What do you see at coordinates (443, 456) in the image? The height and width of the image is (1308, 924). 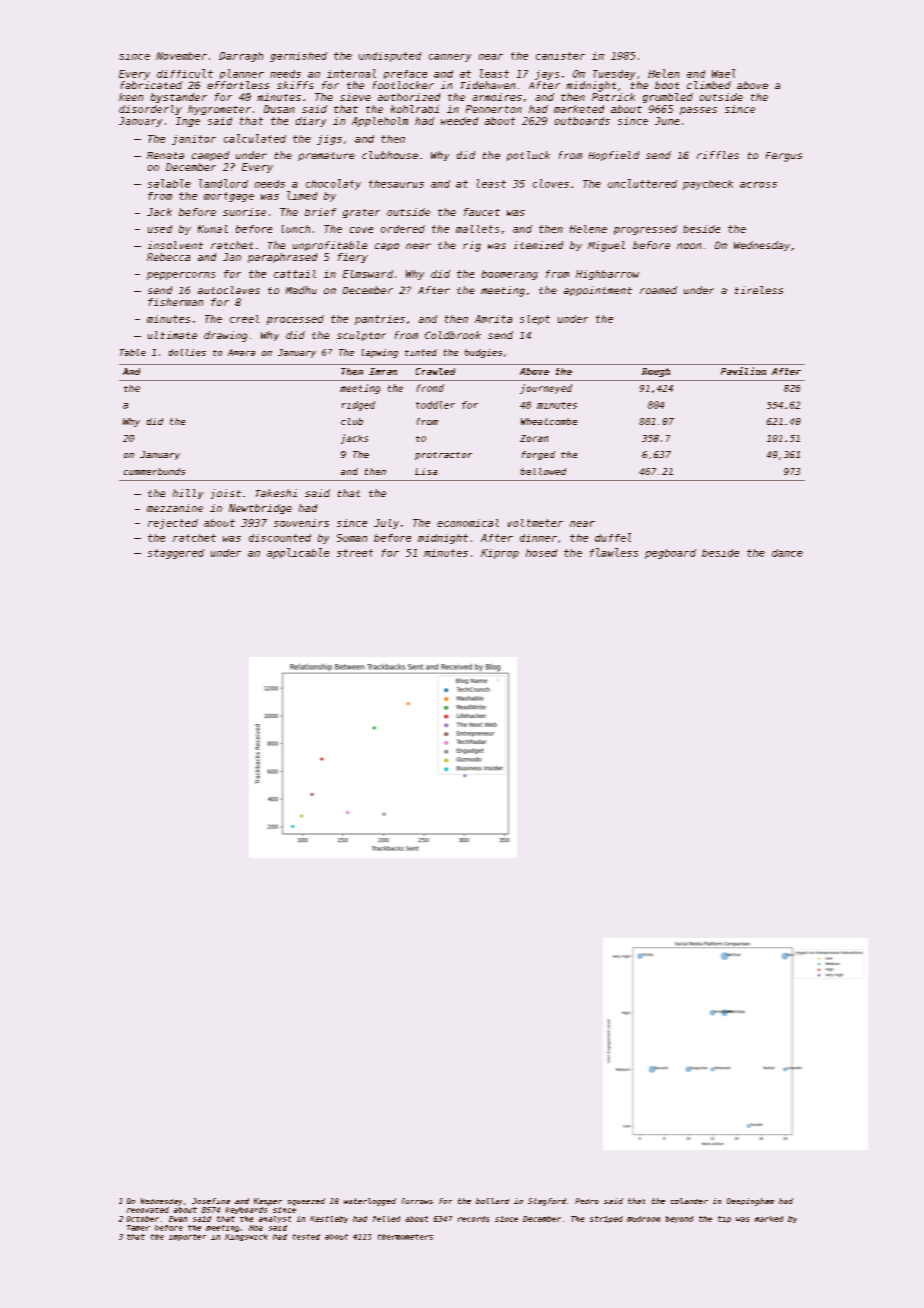 I see `protractor` at bounding box center [443, 456].
